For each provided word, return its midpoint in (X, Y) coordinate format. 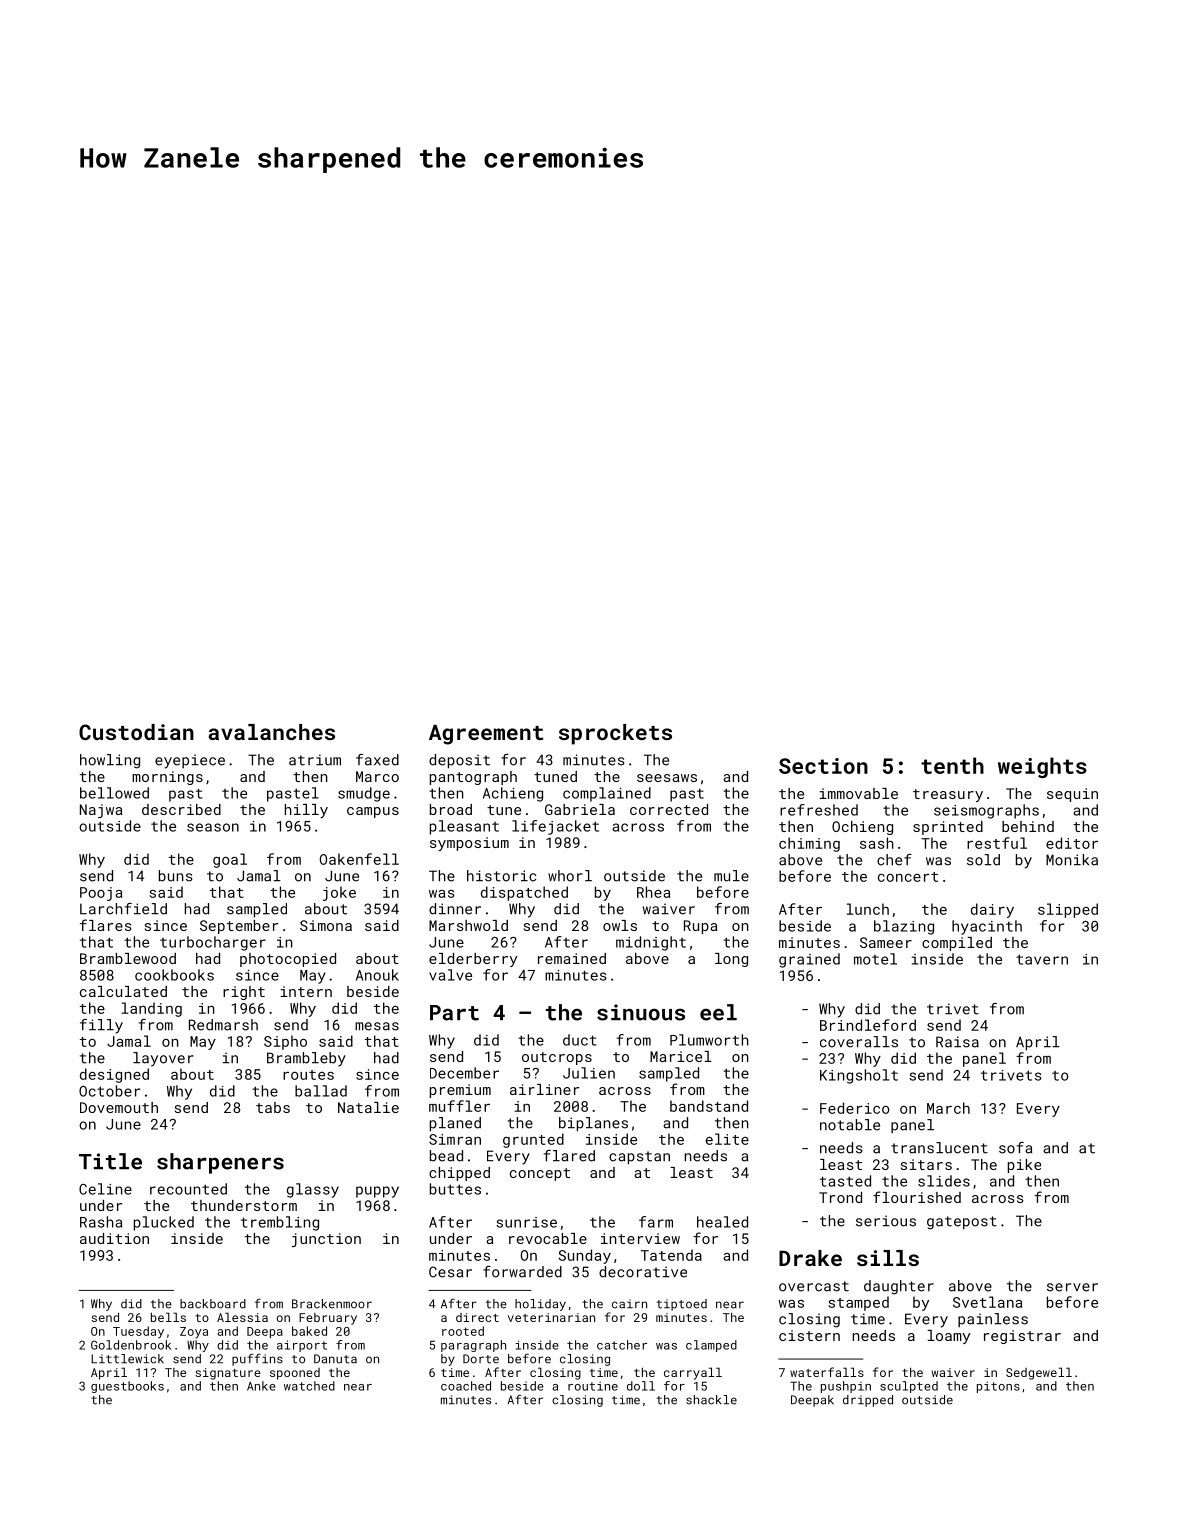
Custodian (136, 732)
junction (326, 1240)
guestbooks (127, 1387)
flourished (917, 1197)
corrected (669, 809)
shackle (711, 1400)
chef (894, 860)
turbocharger (213, 943)
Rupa (700, 927)
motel (875, 959)
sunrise (526, 1222)
